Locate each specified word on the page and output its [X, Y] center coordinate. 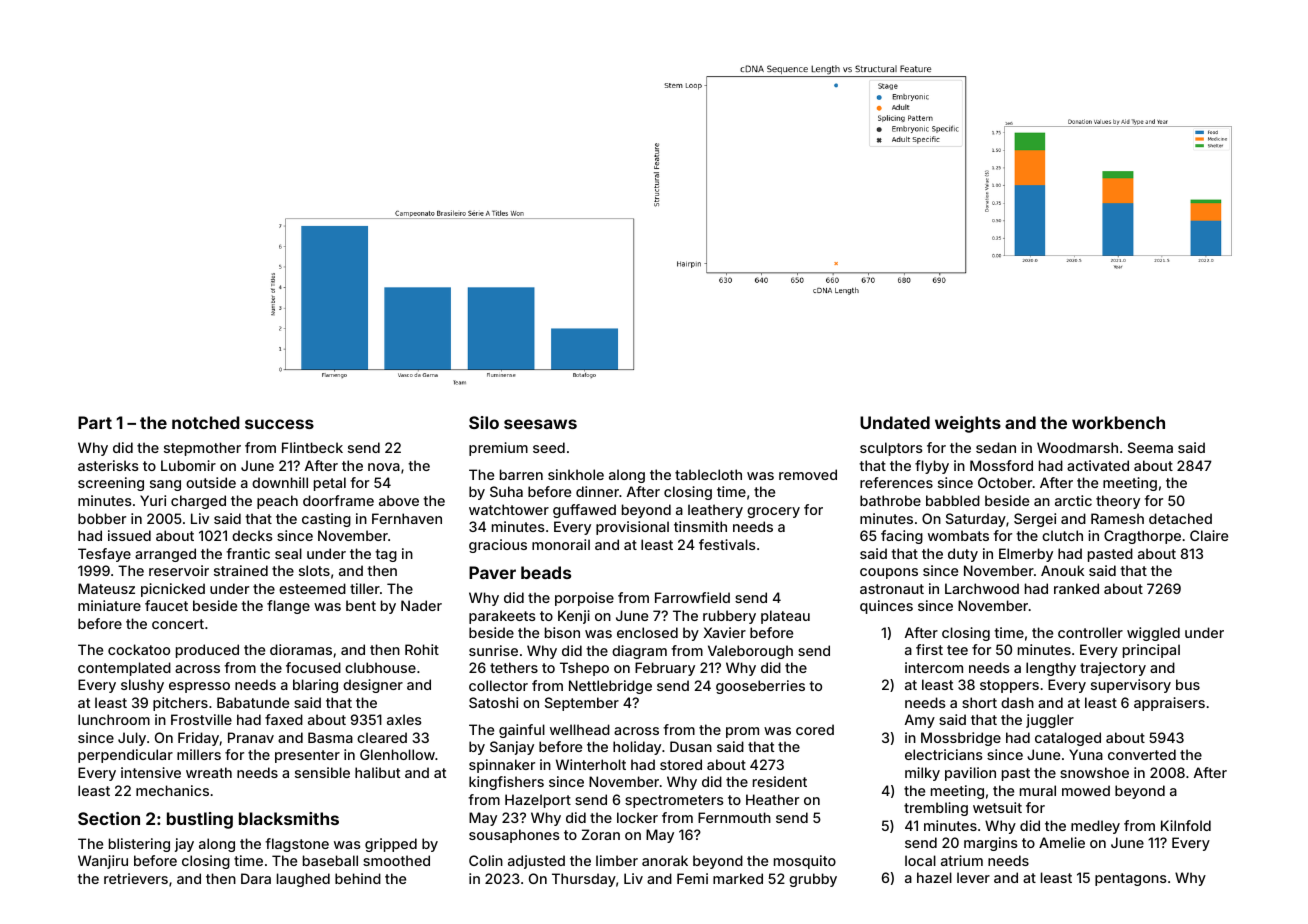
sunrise [493, 650]
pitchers [180, 704]
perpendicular [125, 756]
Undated [895, 422]
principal [1151, 651]
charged [198, 502]
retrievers [136, 878]
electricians [944, 754]
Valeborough [750, 652]
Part [95, 422]
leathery [715, 511]
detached [1180, 518]
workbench [1118, 422]
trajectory [1113, 669]
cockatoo [139, 649]
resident [780, 781]
